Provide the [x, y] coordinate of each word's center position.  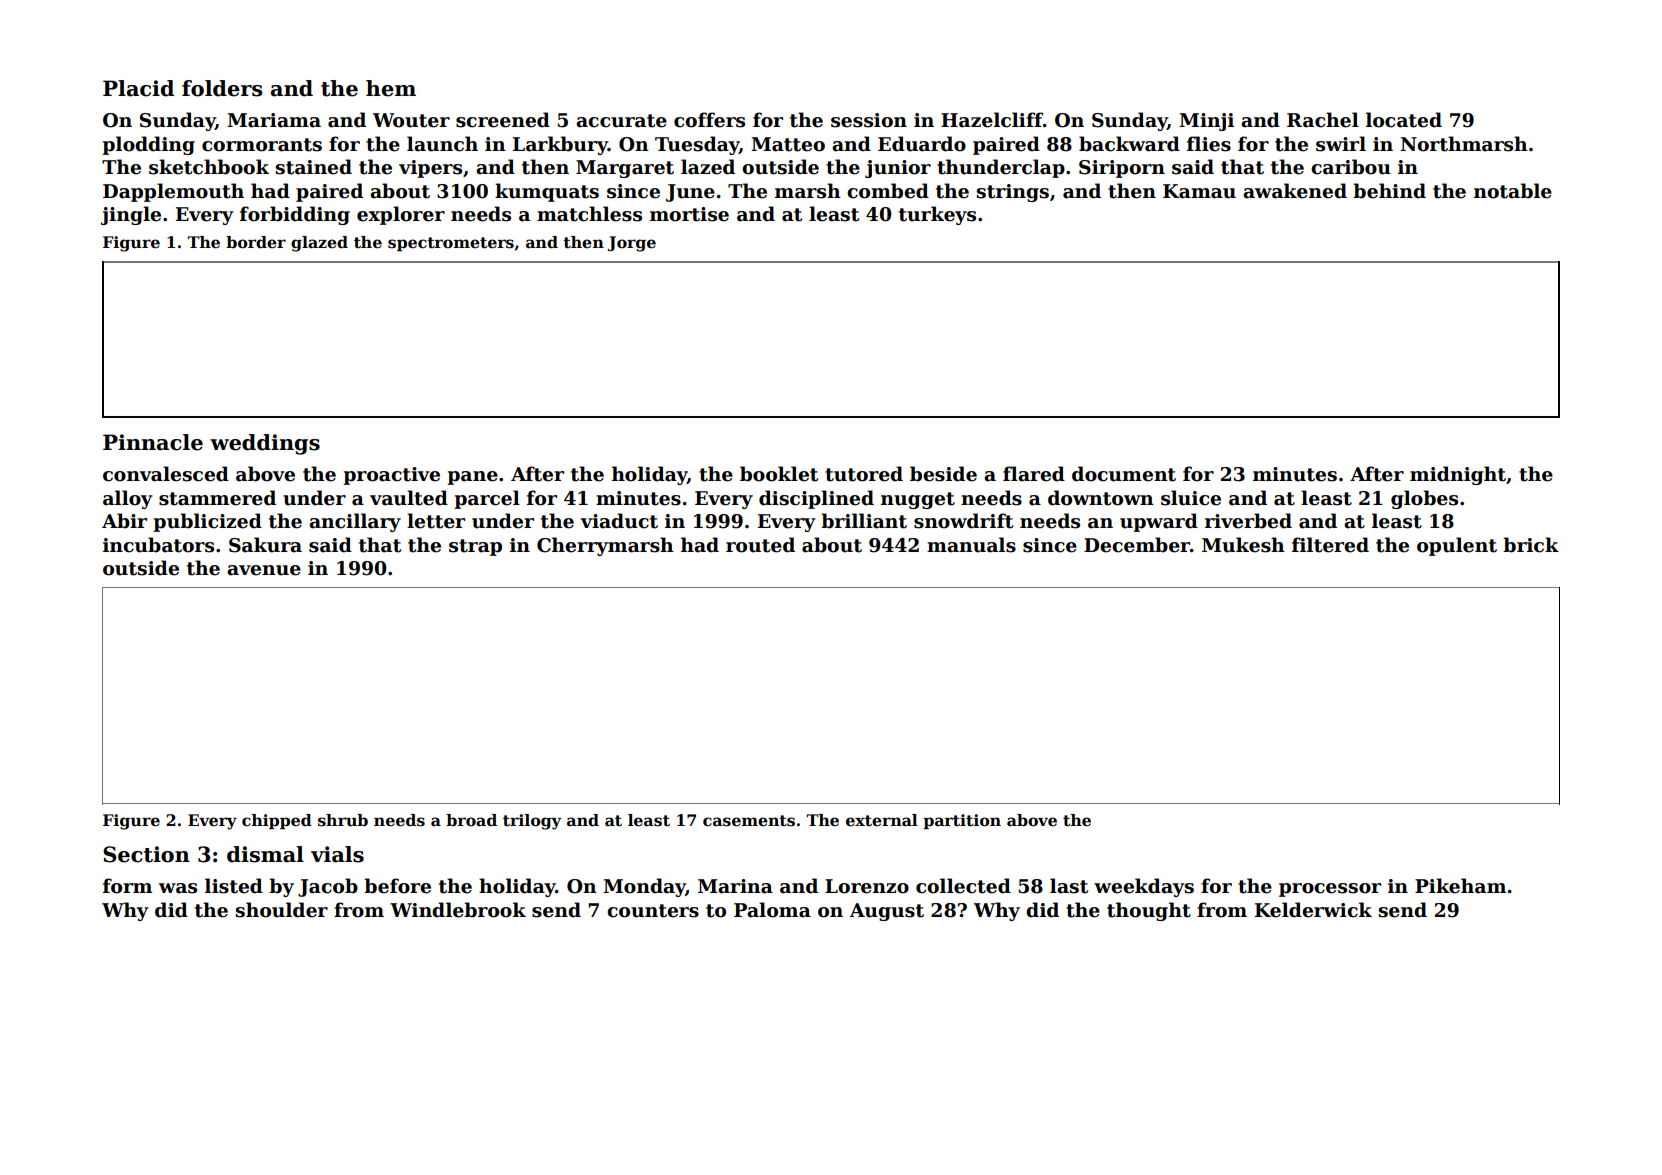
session [869, 120]
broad [471, 820]
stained [314, 167]
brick [1531, 545]
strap [475, 547]
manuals [971, 545]
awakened [1295, 191]
